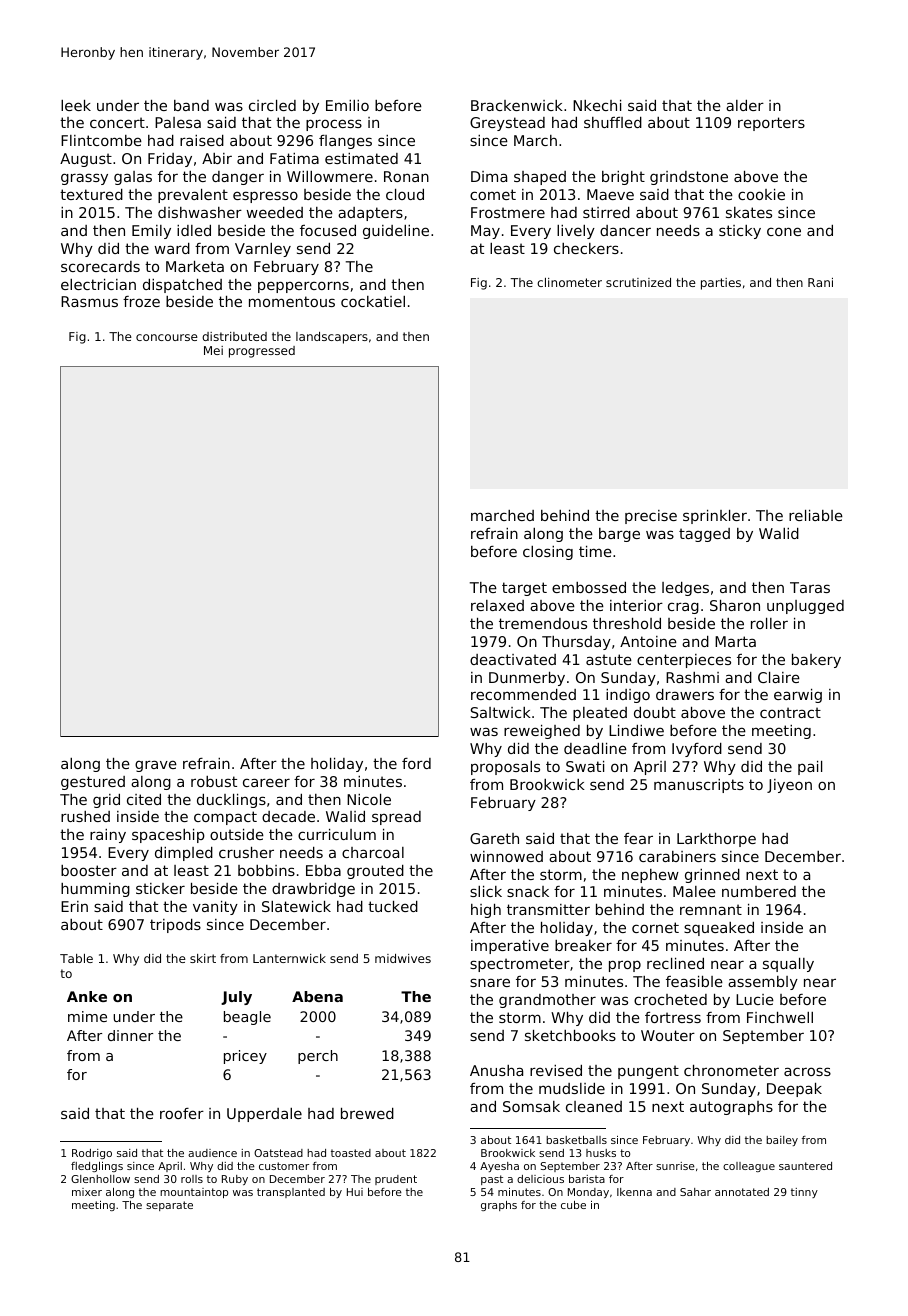 The width and height of the image is (908, 1316). I want to click on gestured, so click(93, 783).
